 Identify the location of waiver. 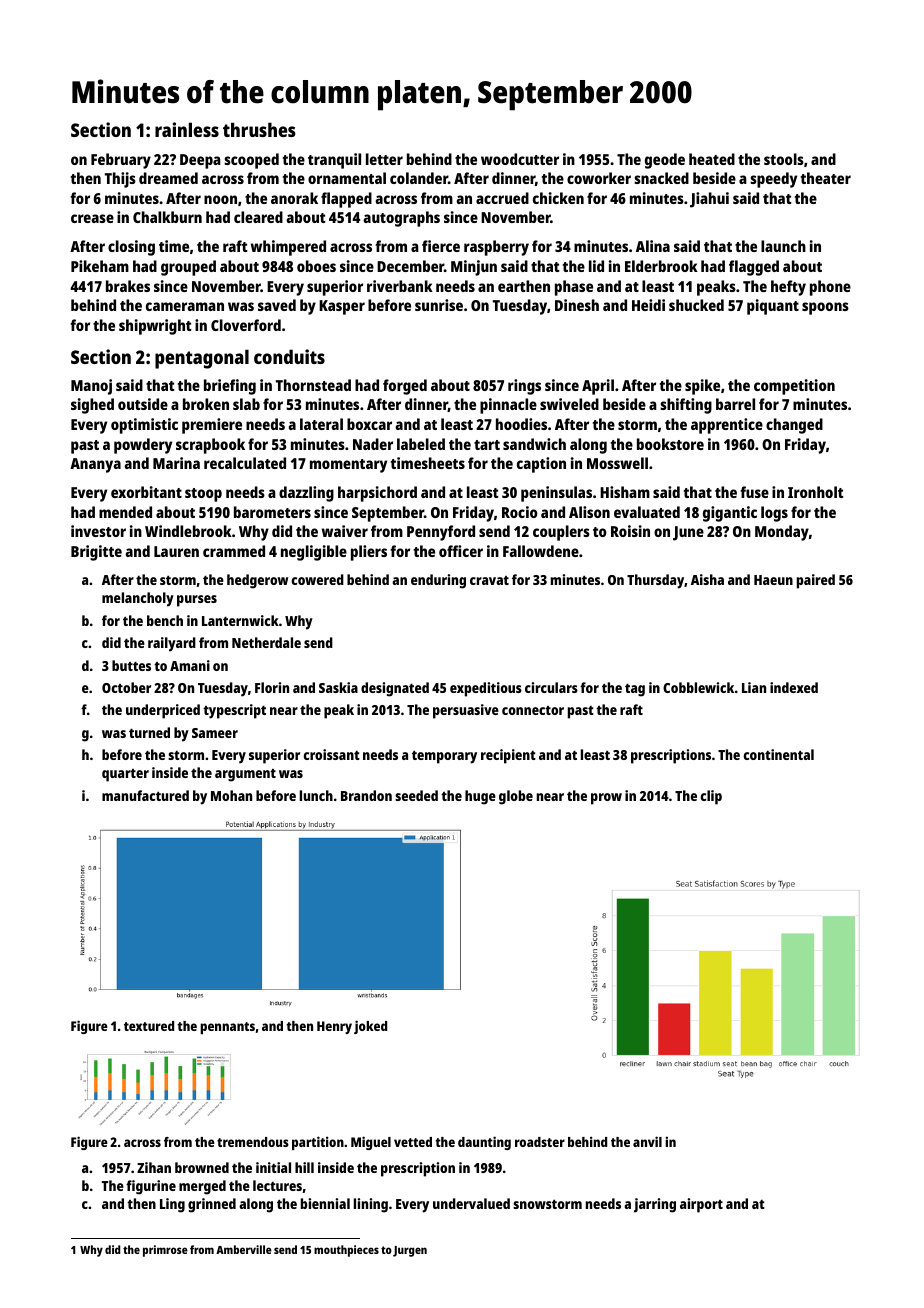
(345, 531).
